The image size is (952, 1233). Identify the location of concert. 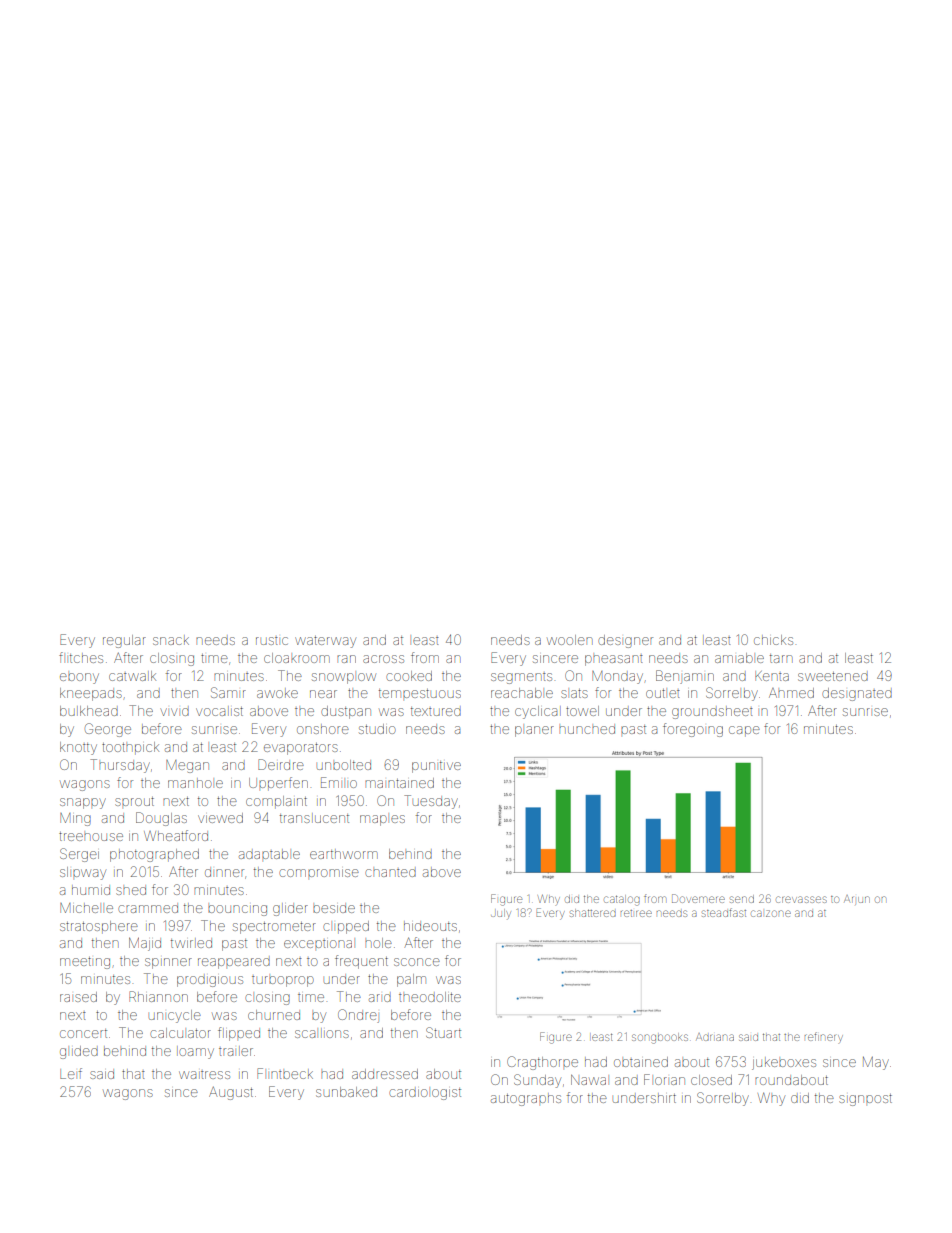
(83, 1033).
